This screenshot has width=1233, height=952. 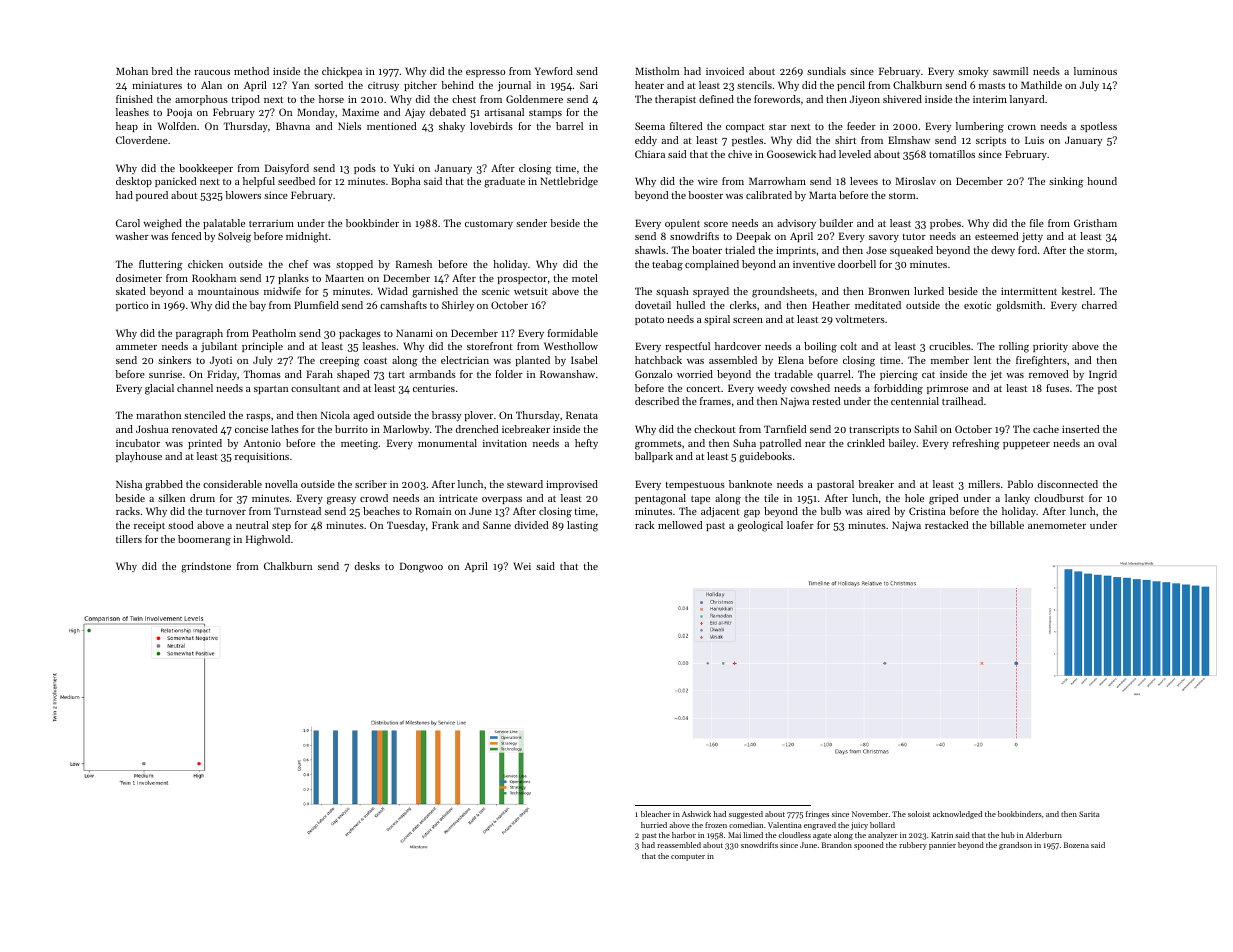 What do you see at coordinates (134, 99) in the screenshot?
I see `finished` at bounding box center [134, 99].
